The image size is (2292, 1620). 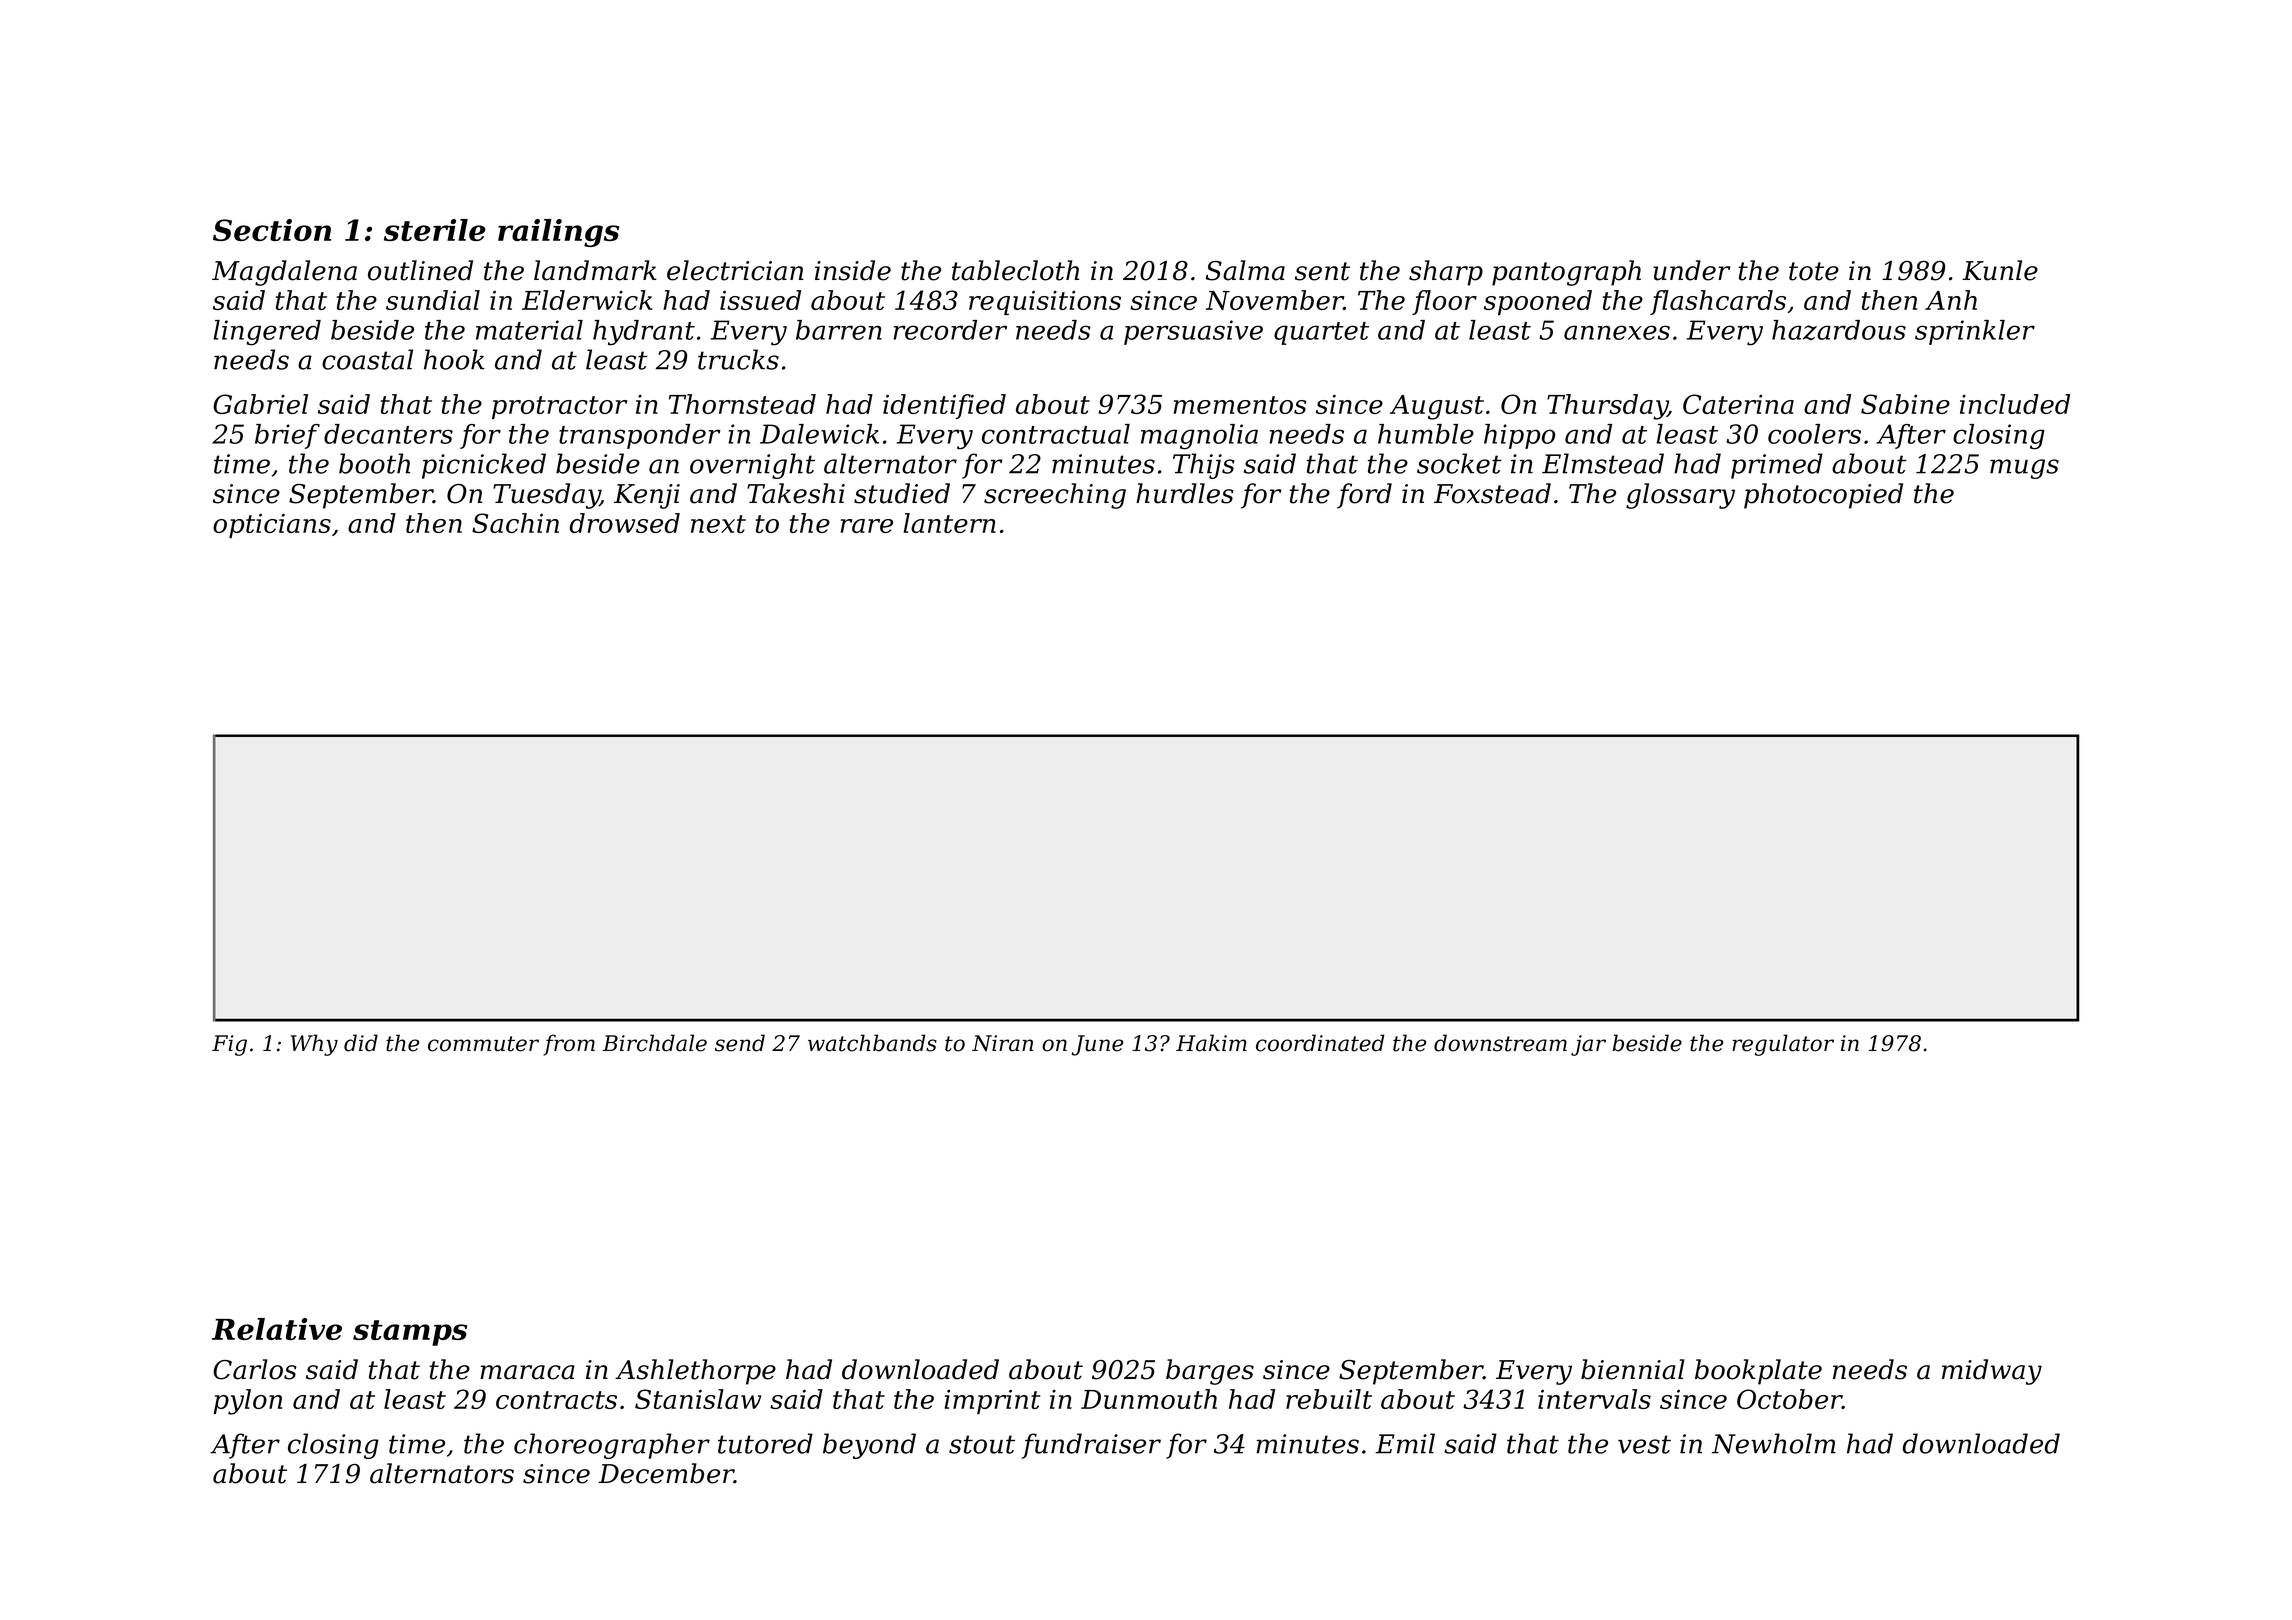 I want to click on December, so click(x=666, y=1473).
